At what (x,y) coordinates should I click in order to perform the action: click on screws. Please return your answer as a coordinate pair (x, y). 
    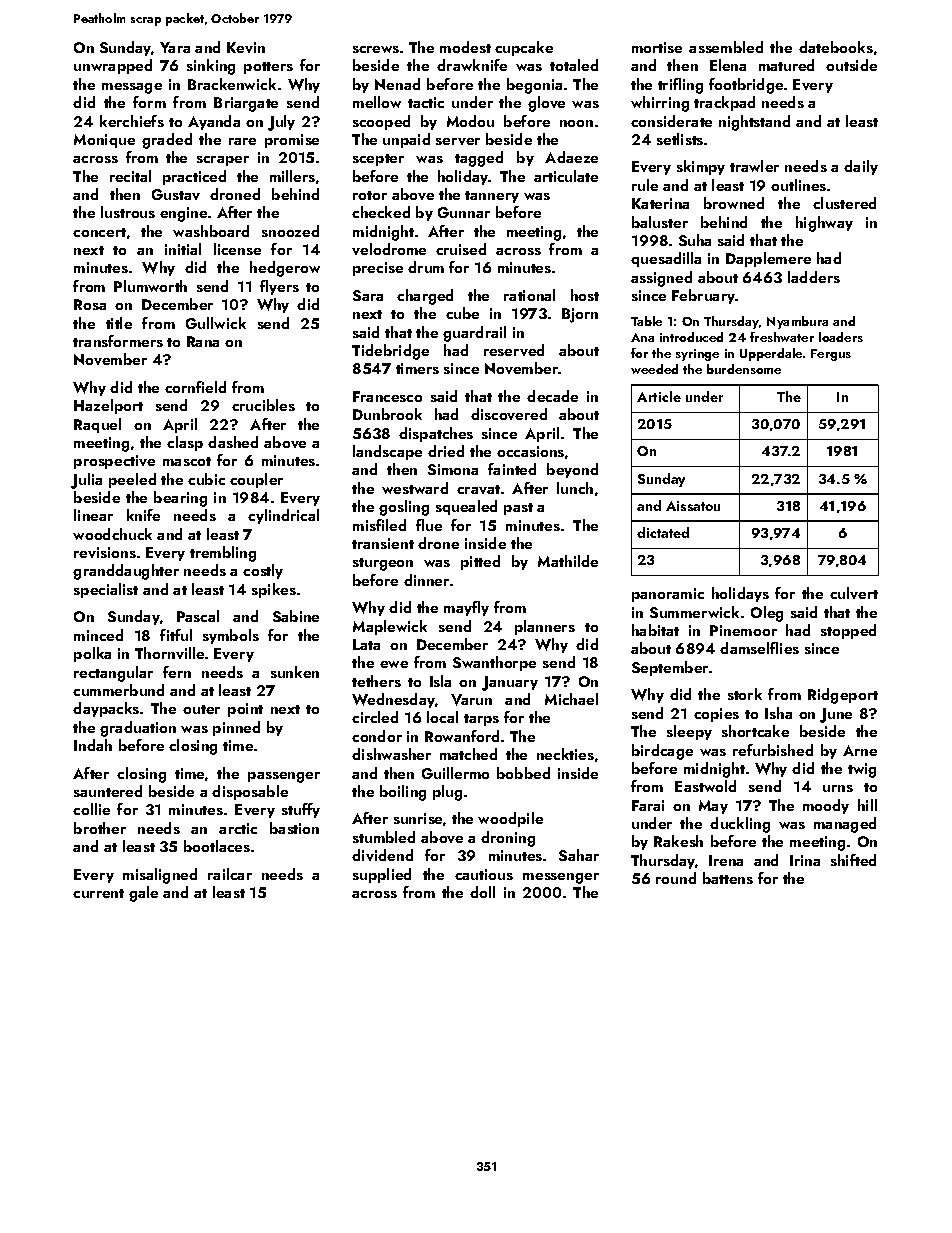
    Looking at the image, I should click on (376, 49).
